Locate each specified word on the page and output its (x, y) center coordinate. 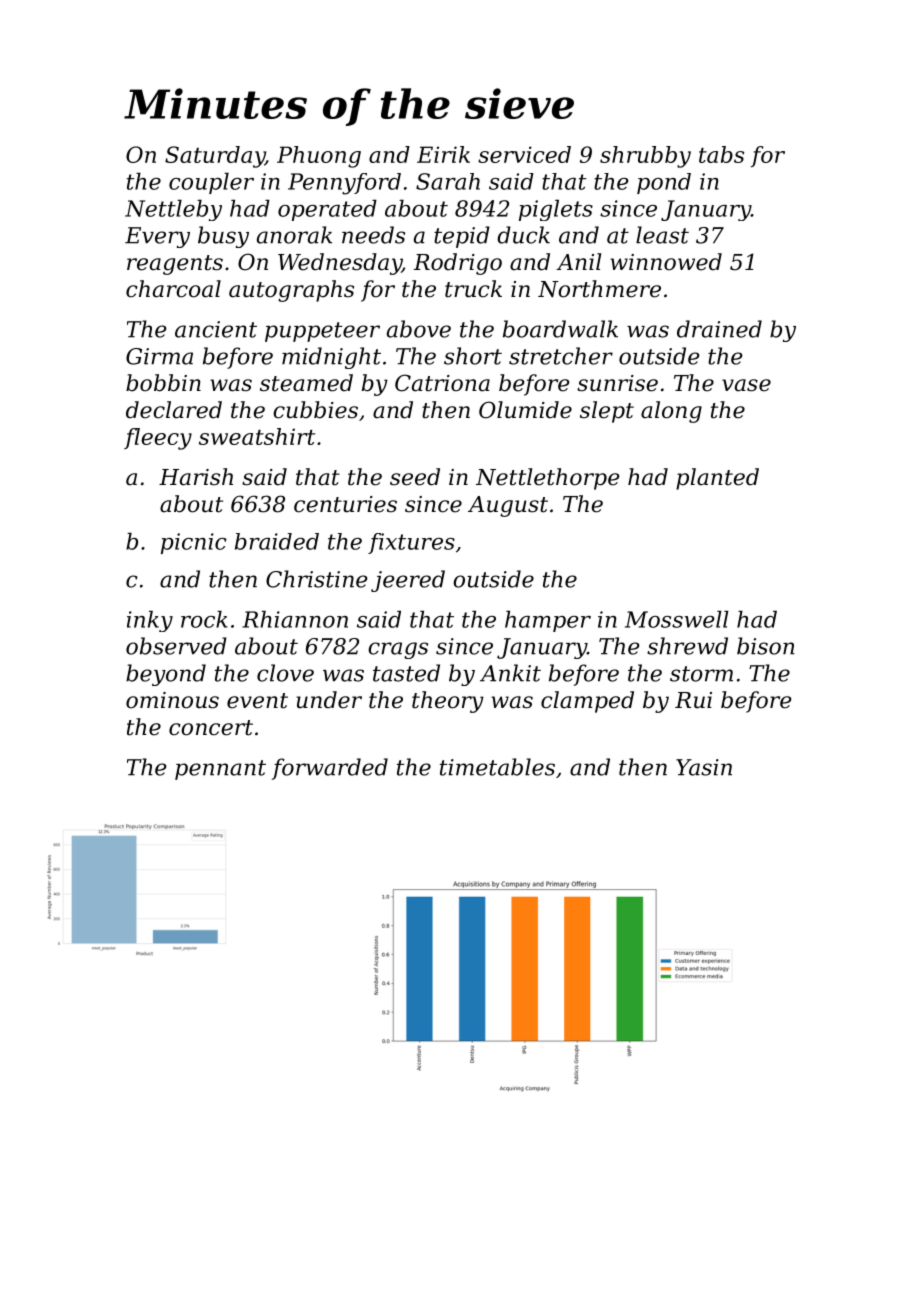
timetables (497, 767)
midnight (331, 358)
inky (150, 621)
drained (719, 329)
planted (717, 479)
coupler (211, 183)
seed (415, 477)
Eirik (443, 154)
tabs (721, 154)
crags (398, 650)
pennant (220, 770)
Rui (693, 700)
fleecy (158, 439)
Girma (159, 356)
